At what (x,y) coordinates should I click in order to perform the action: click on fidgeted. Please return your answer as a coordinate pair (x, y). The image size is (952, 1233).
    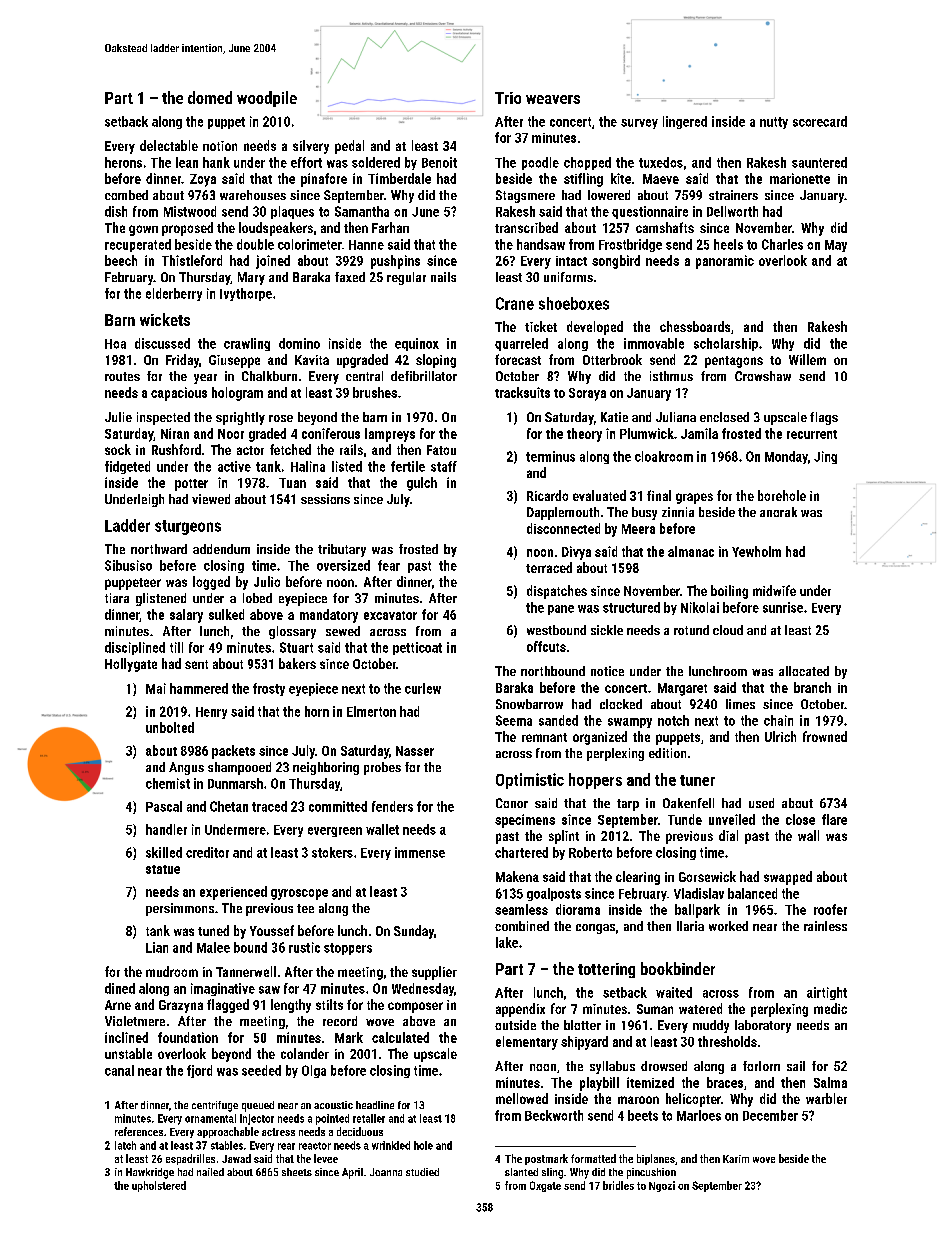
    Looking at the image, I should click on (127, 467).
